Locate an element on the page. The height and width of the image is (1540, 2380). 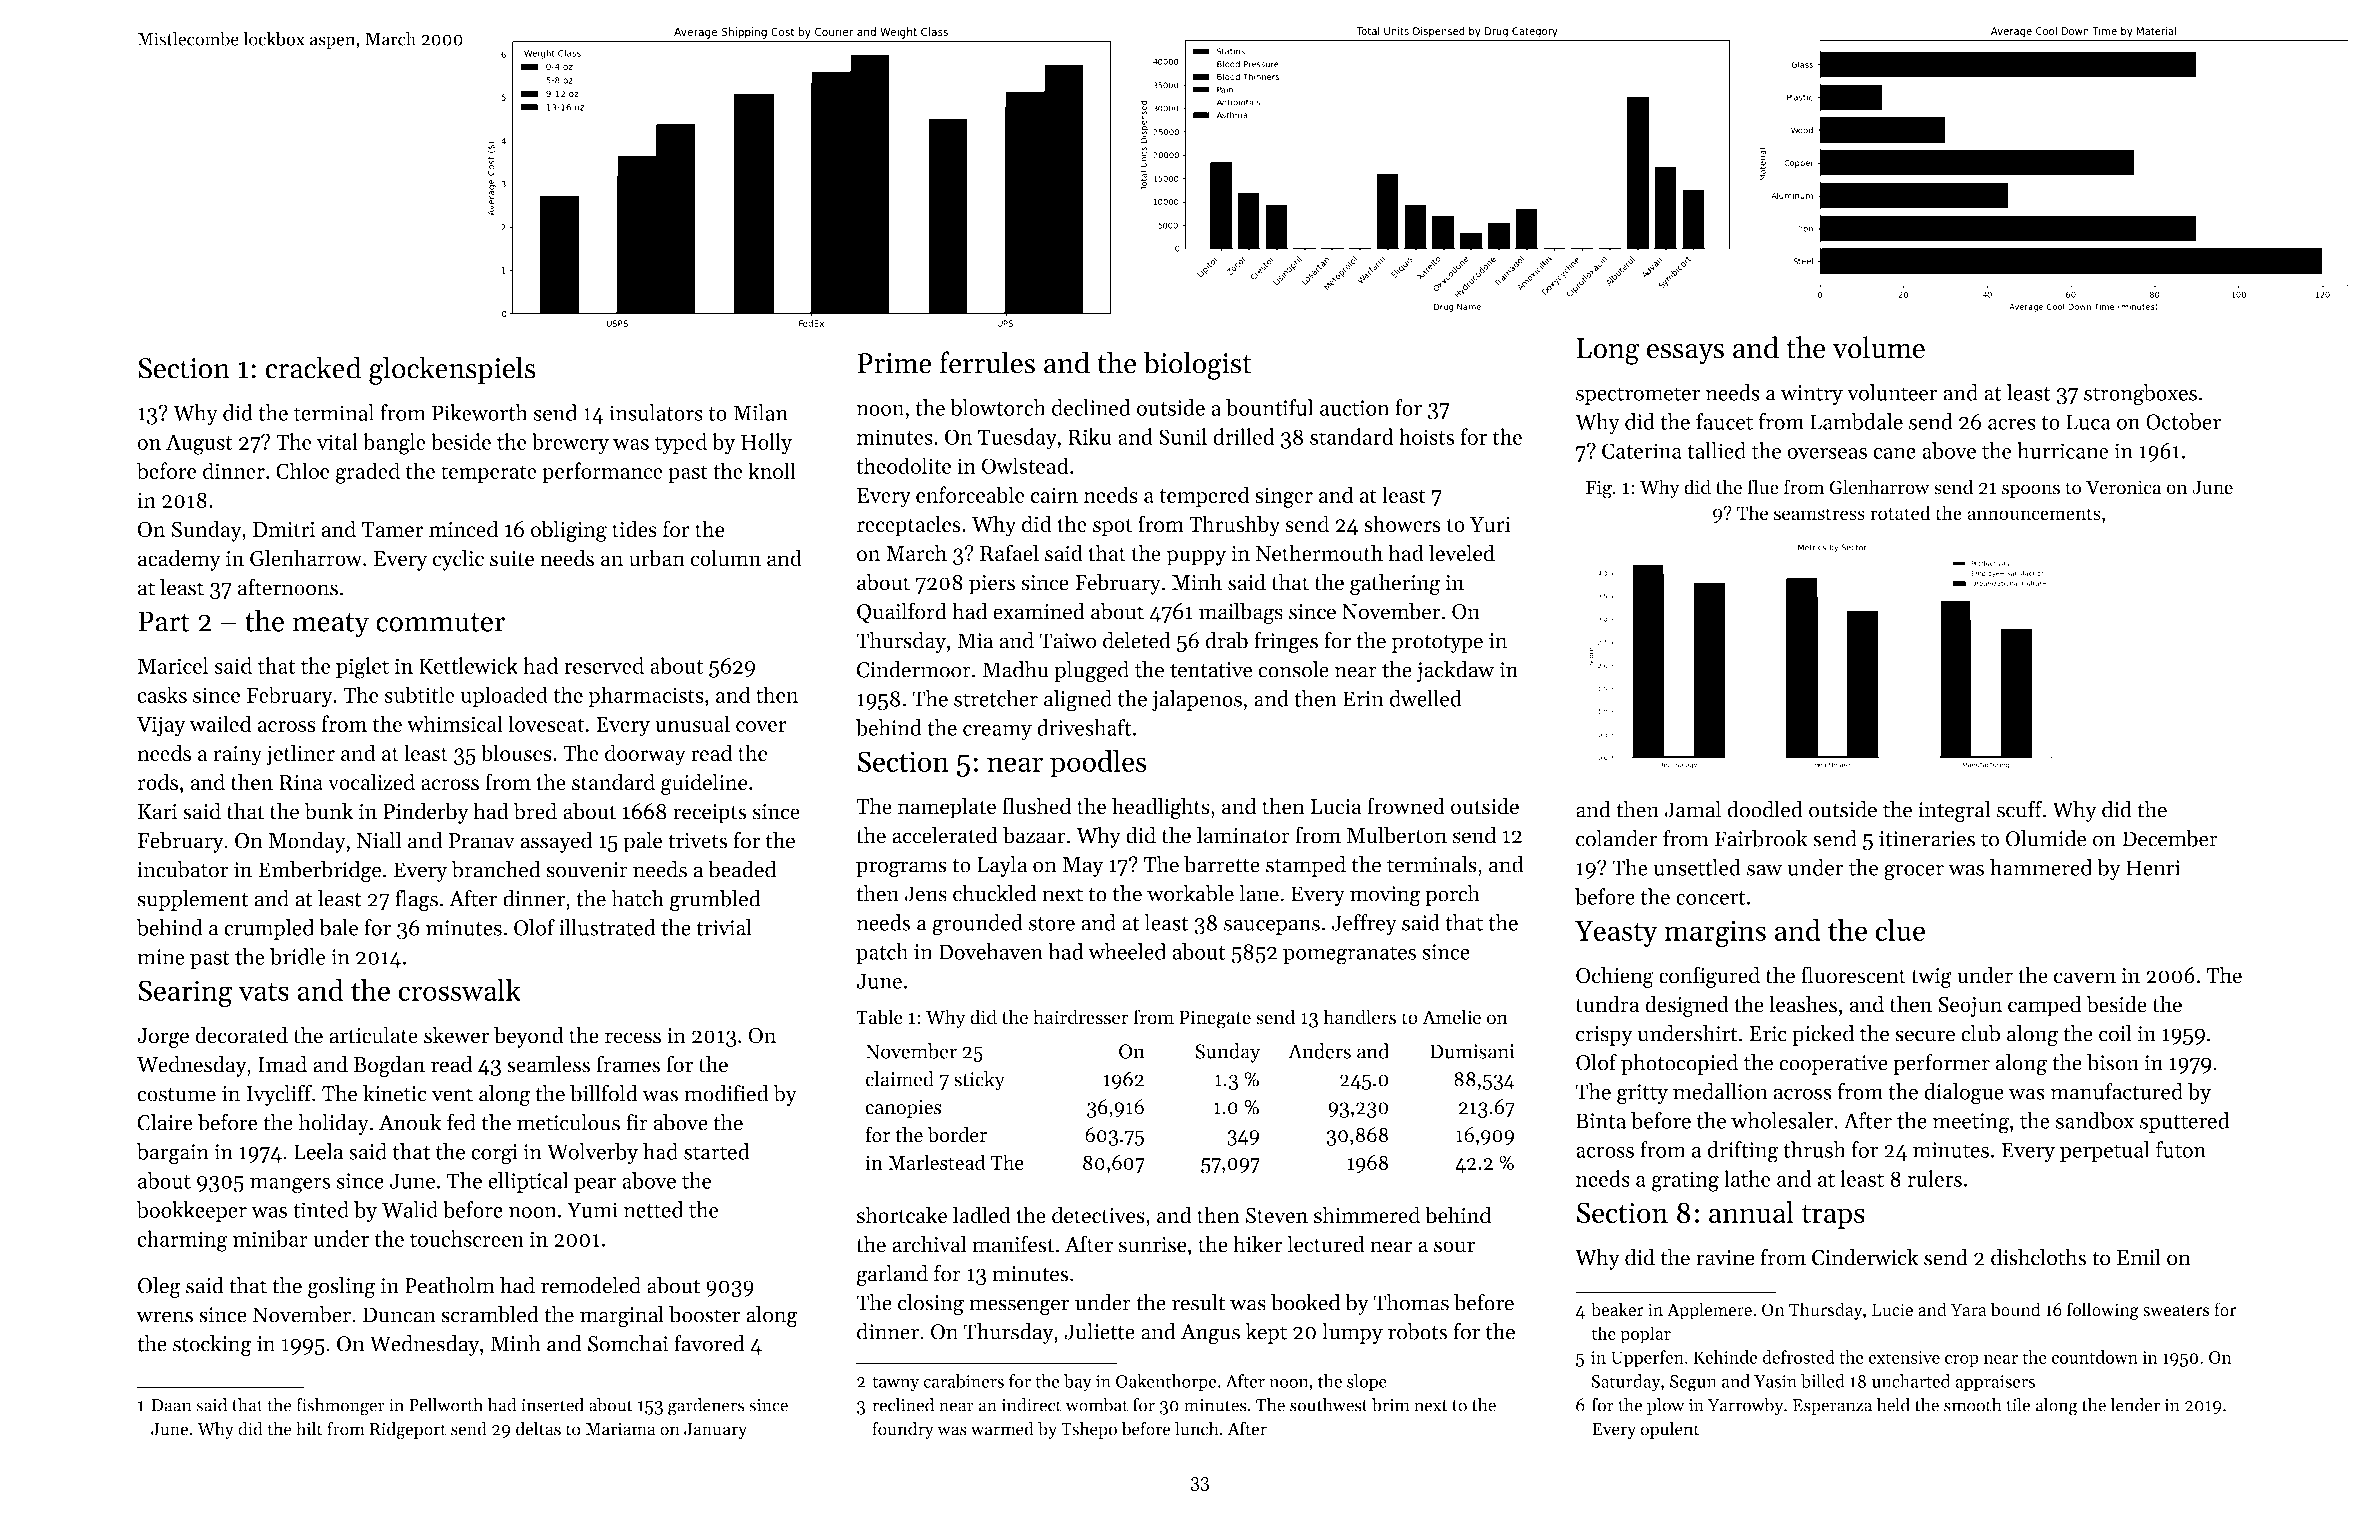
margins is located at coordinates (1715, 934).
